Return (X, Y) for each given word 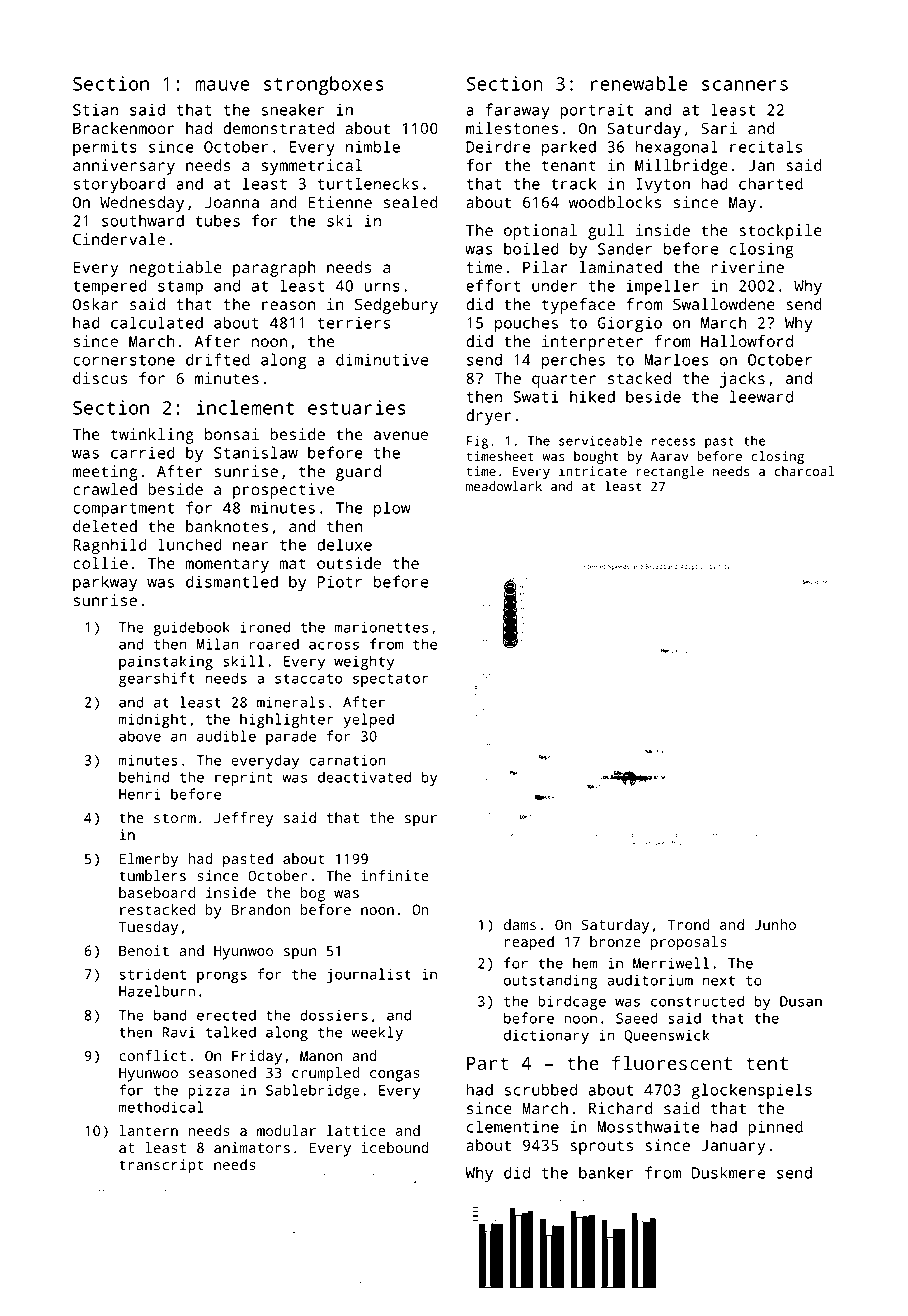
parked (569, 148)
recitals (766, 146)
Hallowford (747, 341)
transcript (161, 1166)
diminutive (382, 359)
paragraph (274, 269)
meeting (105, 473)
